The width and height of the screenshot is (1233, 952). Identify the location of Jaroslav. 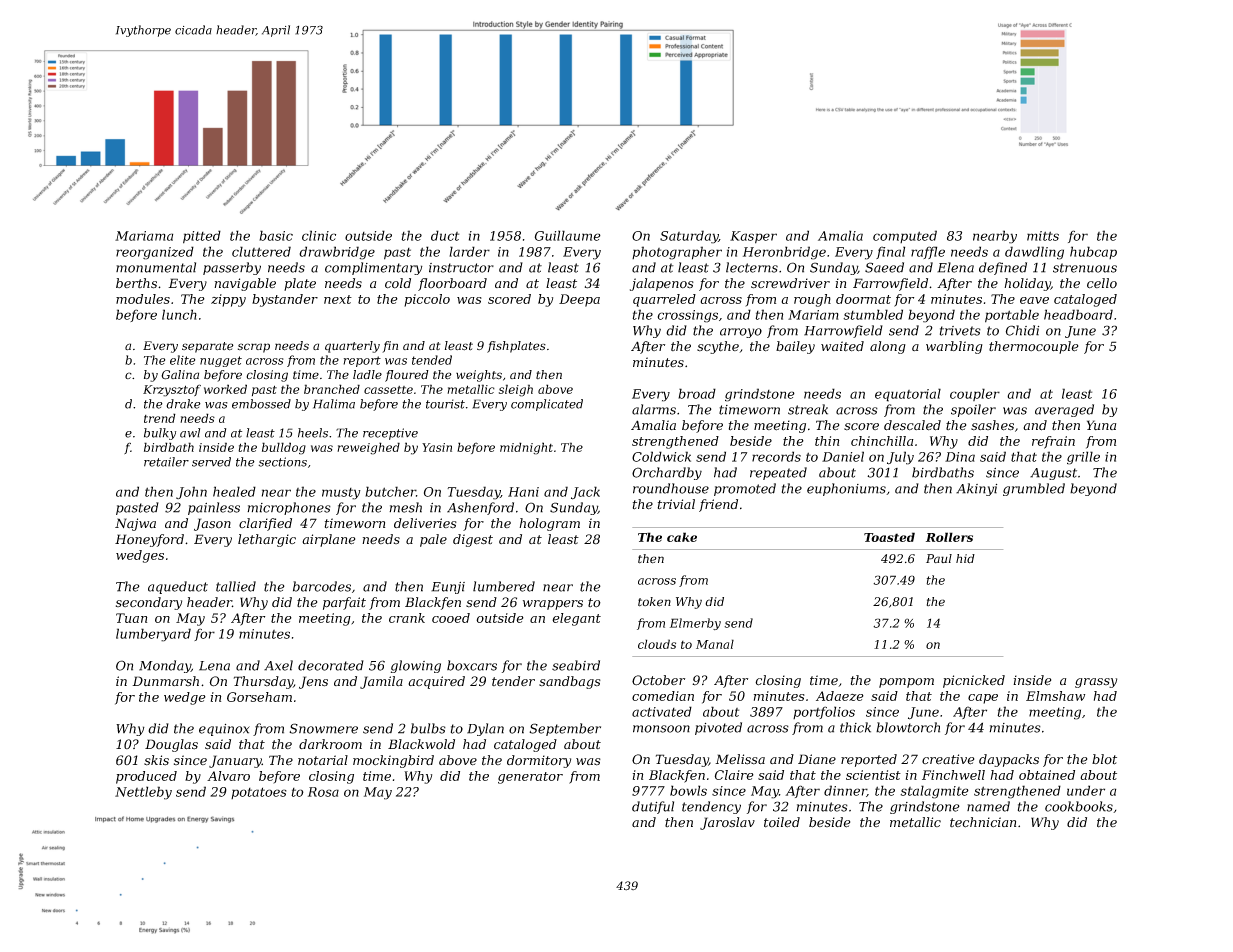
(727, 823).
